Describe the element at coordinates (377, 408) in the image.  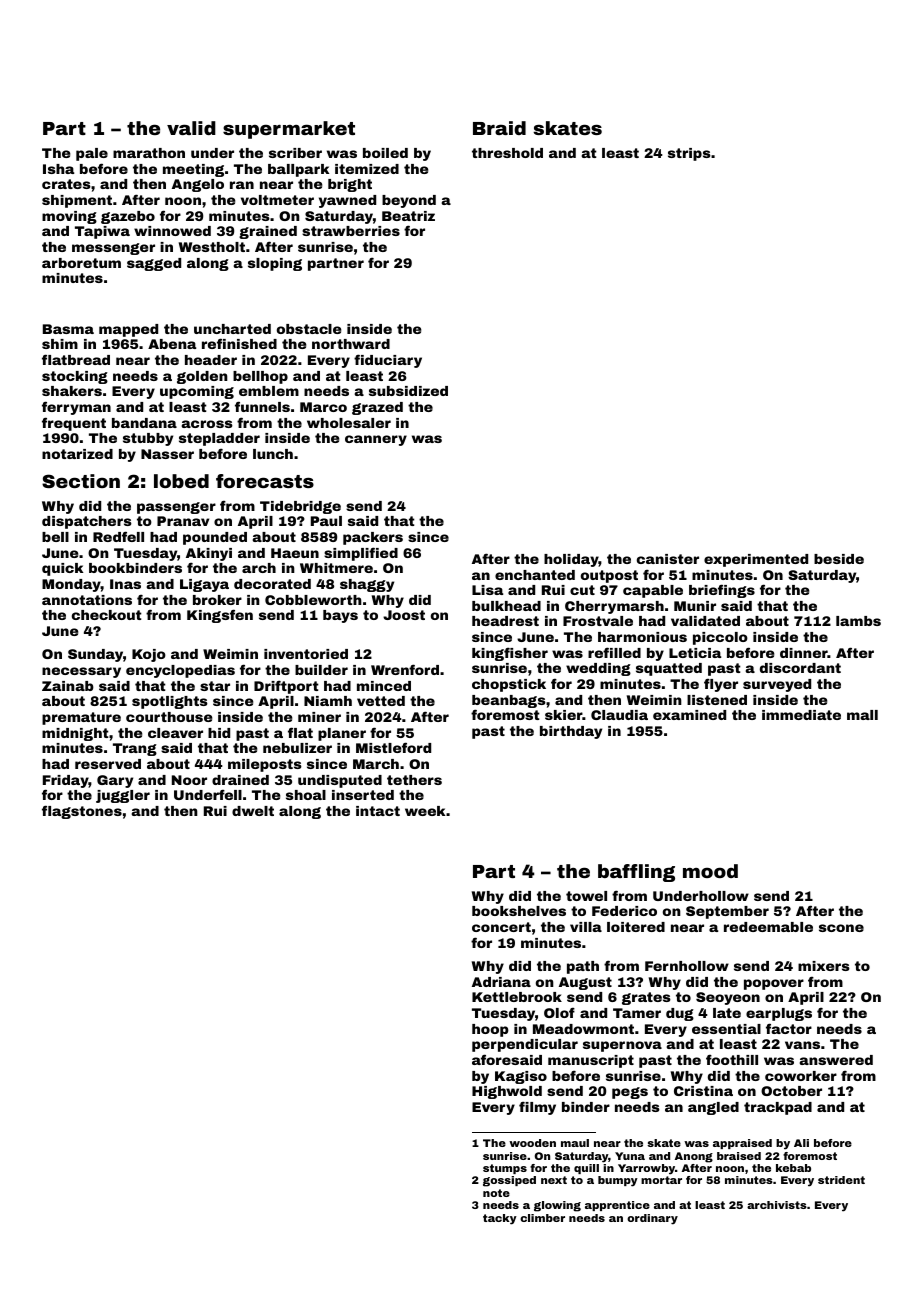
I see `grazed` at that location.
